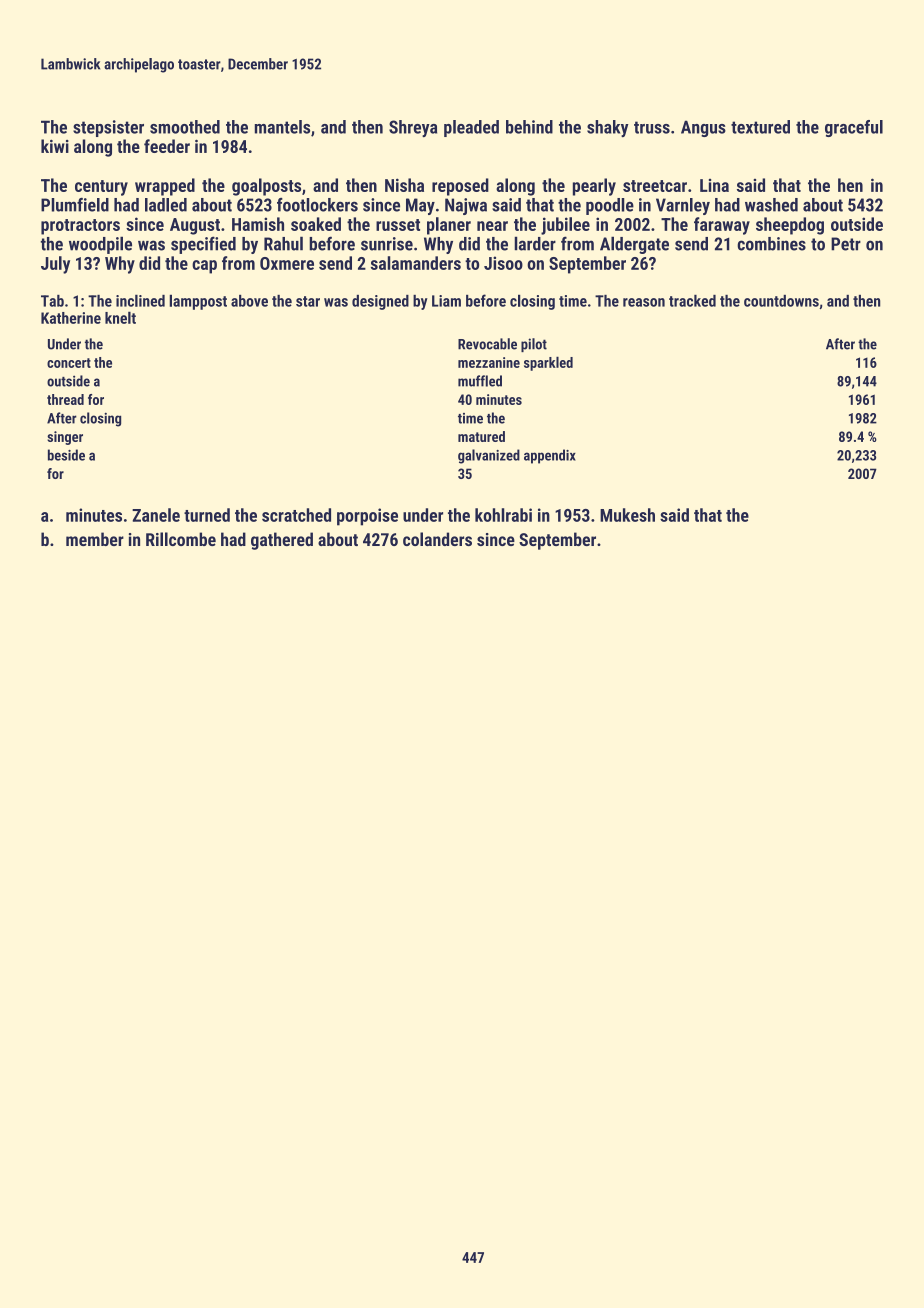 The image size is (924, 1308). What do you see at coordinates (282, 127) in the screenshot?
I see `mantels` at bounding box center [282, 127].
